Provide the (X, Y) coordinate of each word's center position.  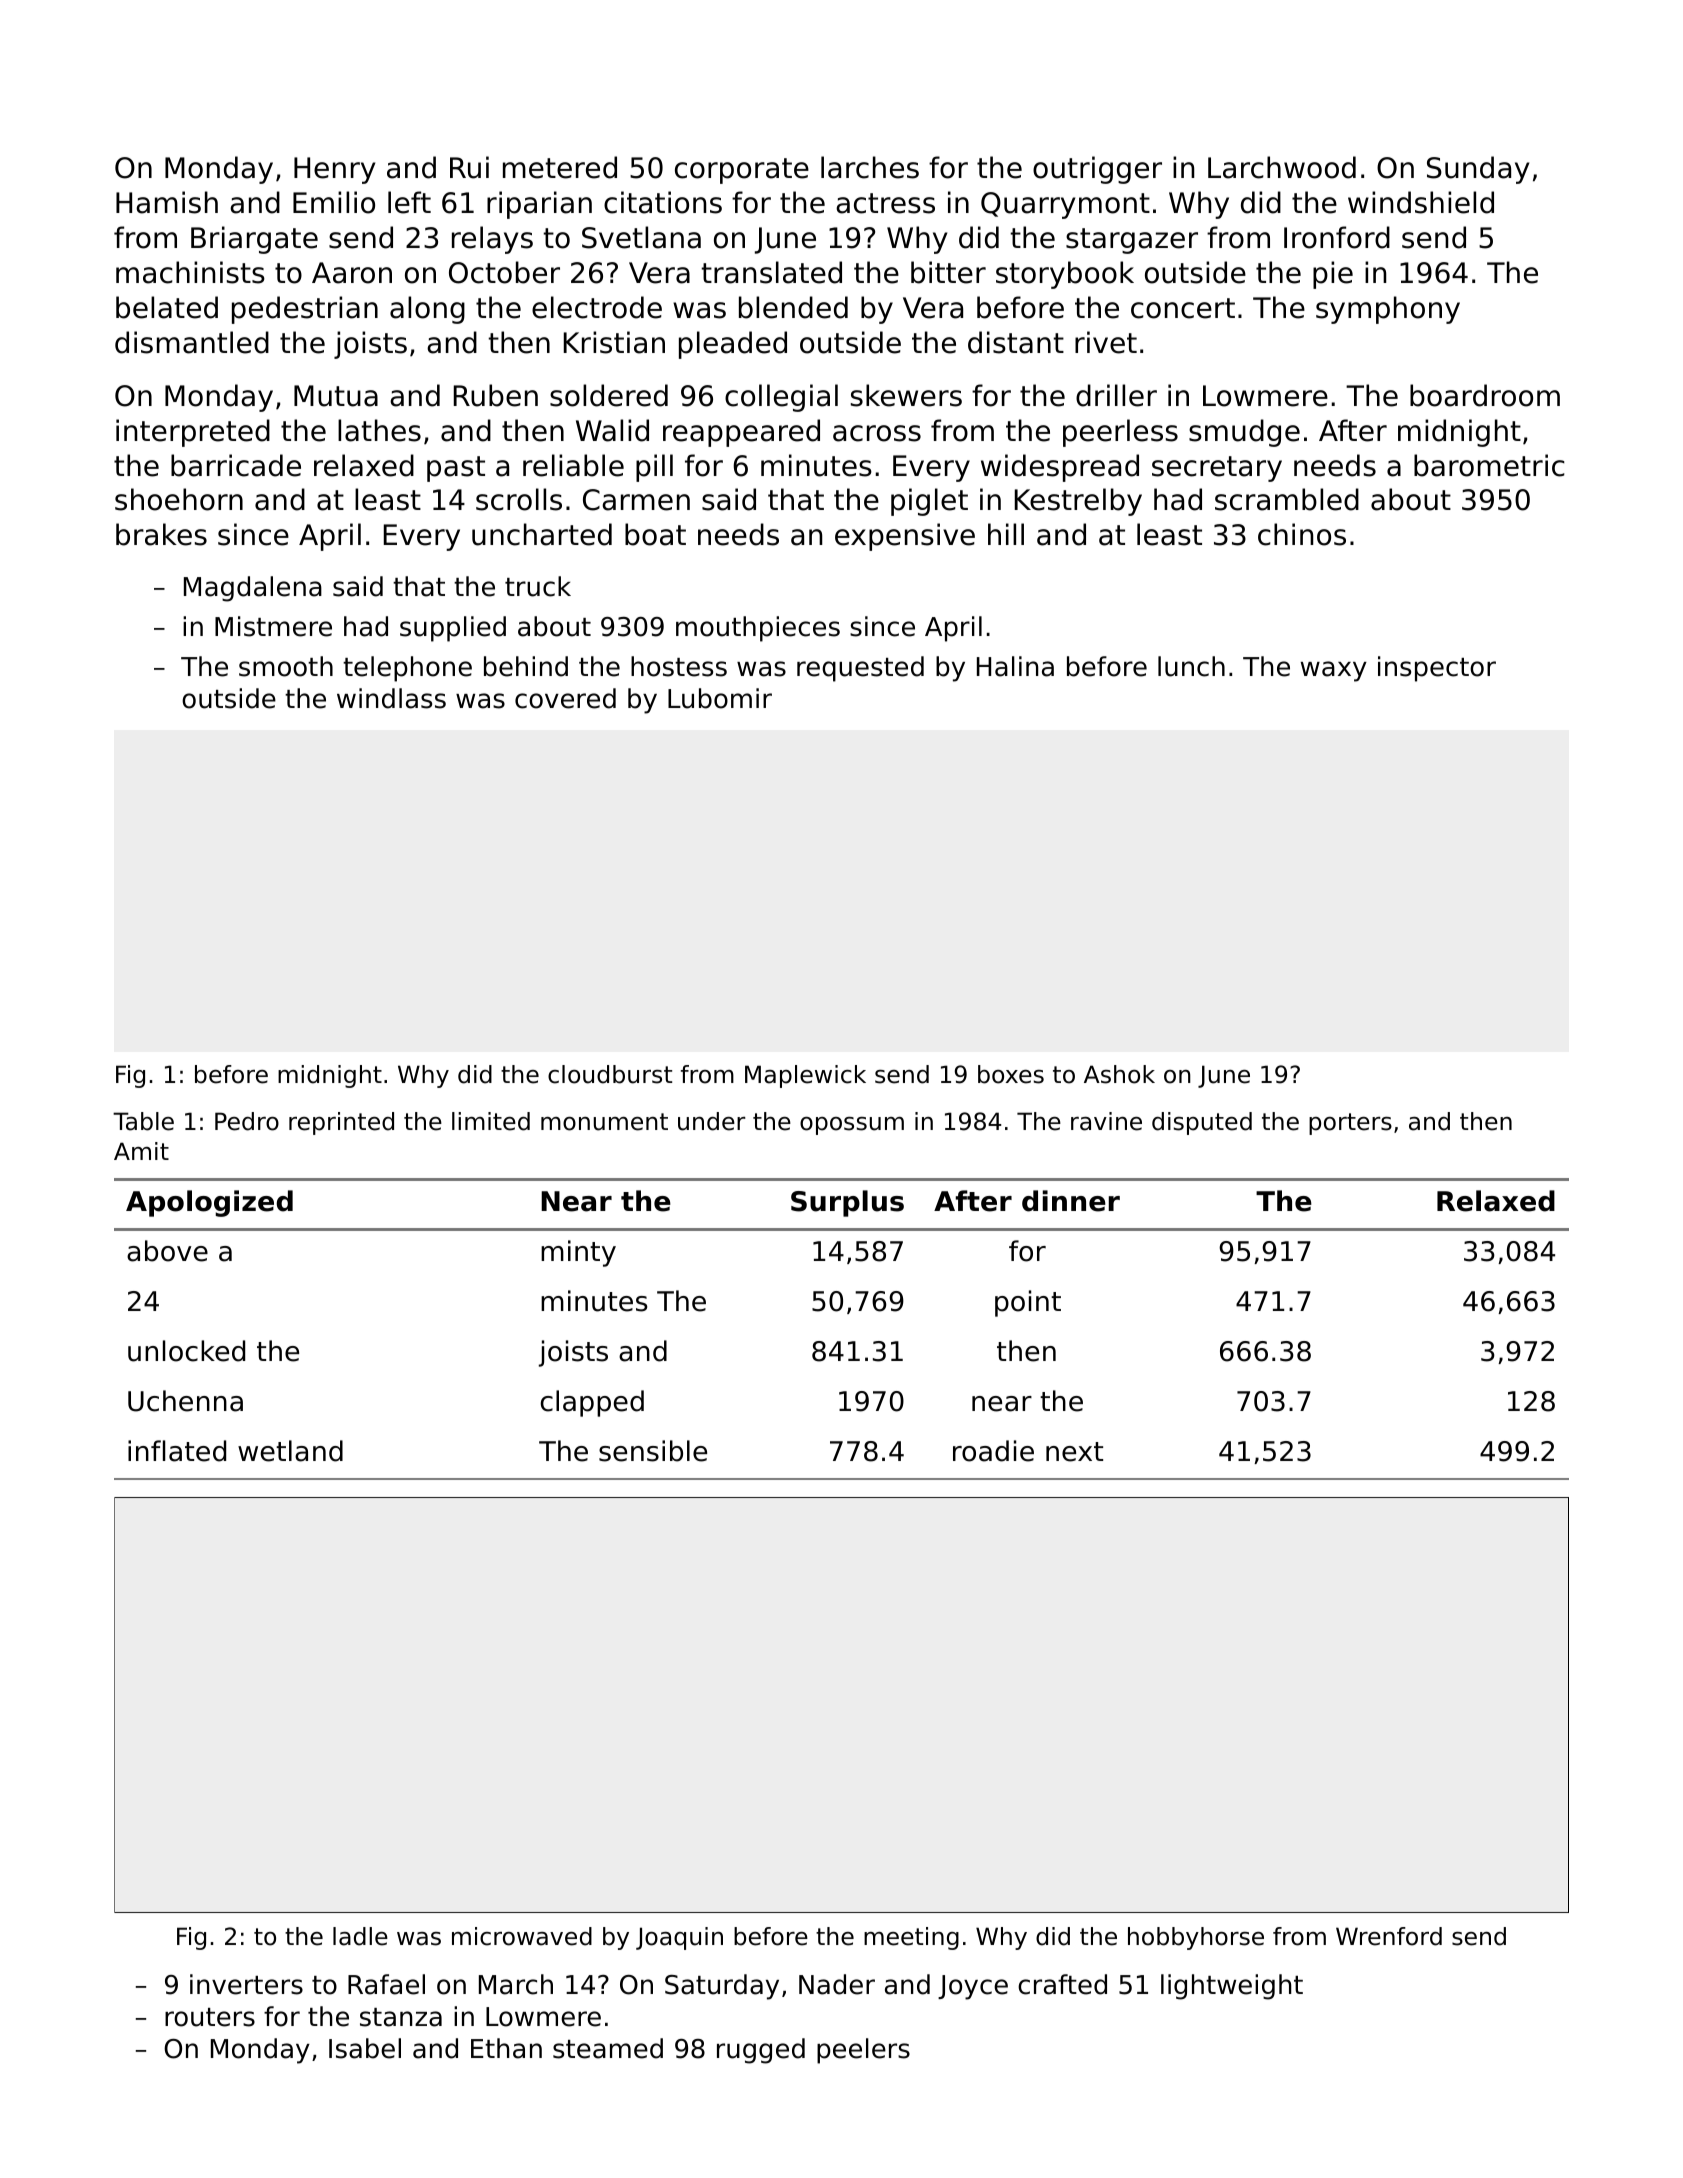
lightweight (1232, 1987)
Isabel (365, 2048)
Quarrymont (1065, 205)
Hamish (167, 202)
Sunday (1478, 170)
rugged (761, 2051)
